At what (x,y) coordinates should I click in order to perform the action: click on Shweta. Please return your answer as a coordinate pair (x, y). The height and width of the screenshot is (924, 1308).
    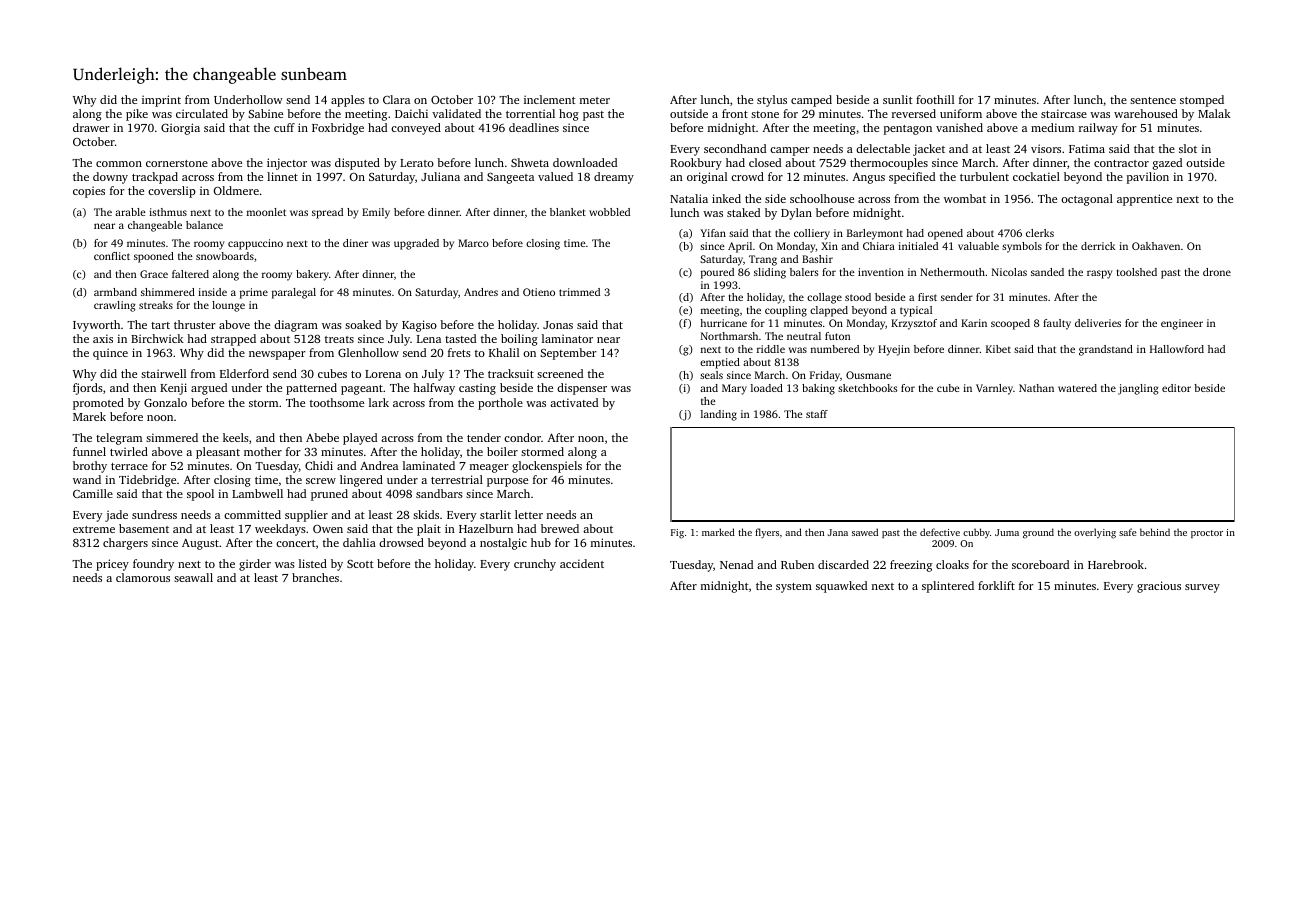
    Looking at the image, I should click on (530, 162).
